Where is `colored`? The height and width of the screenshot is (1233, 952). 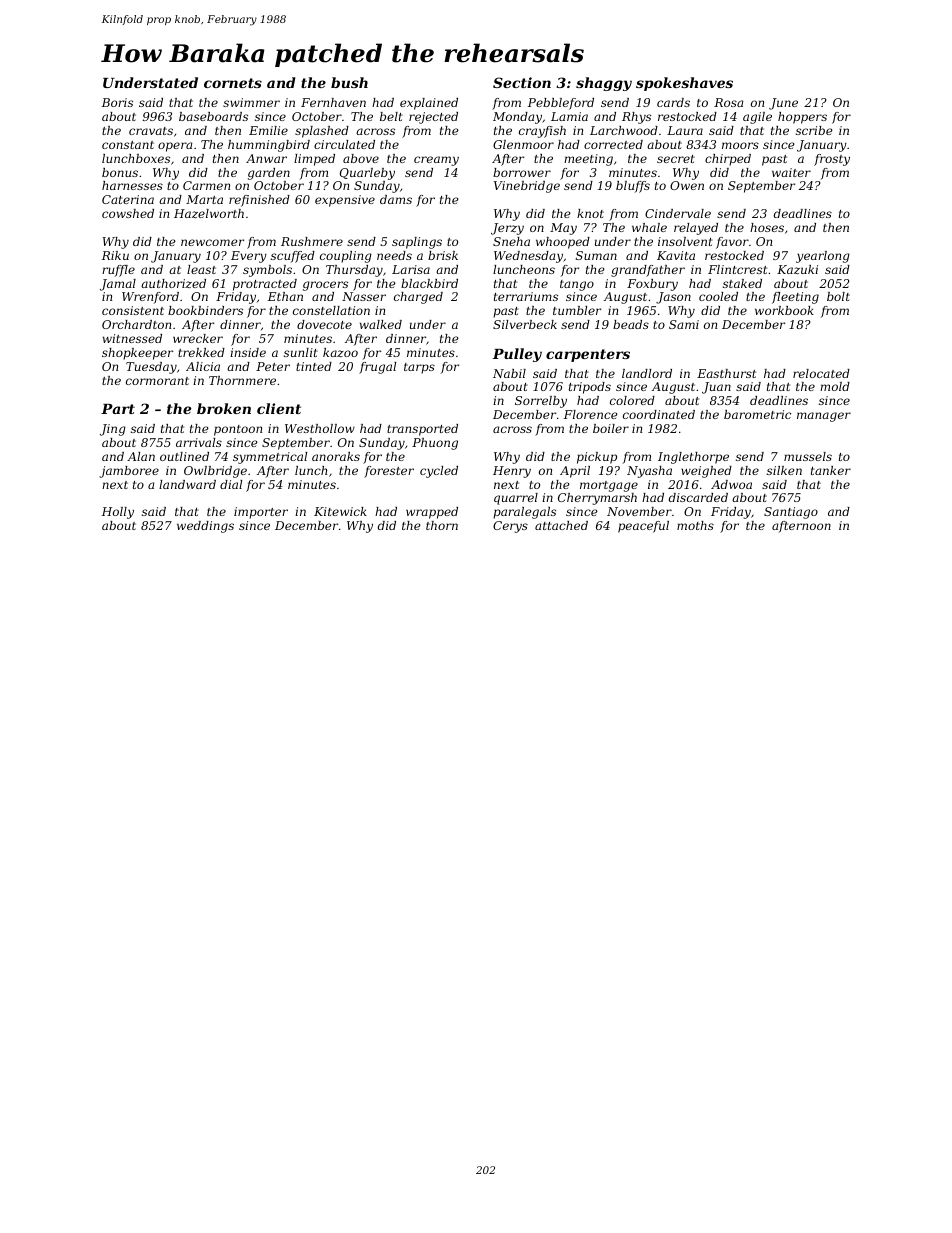 colored is located at coordinates (632, 400).
